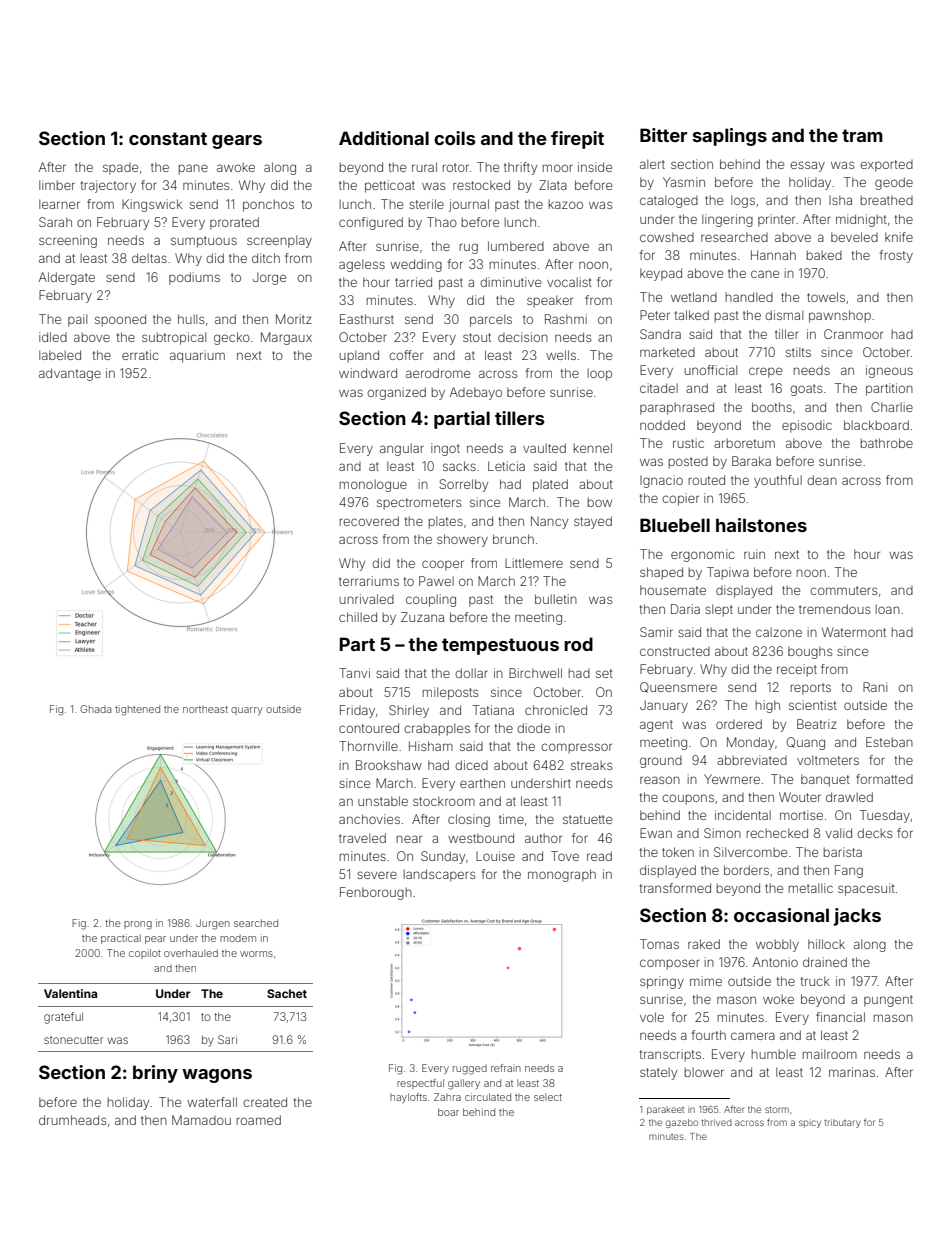 The image size is (952, 1233). Describe the element at coordinates (73, 1040) in the image. I see `stonecutter` at that location.
